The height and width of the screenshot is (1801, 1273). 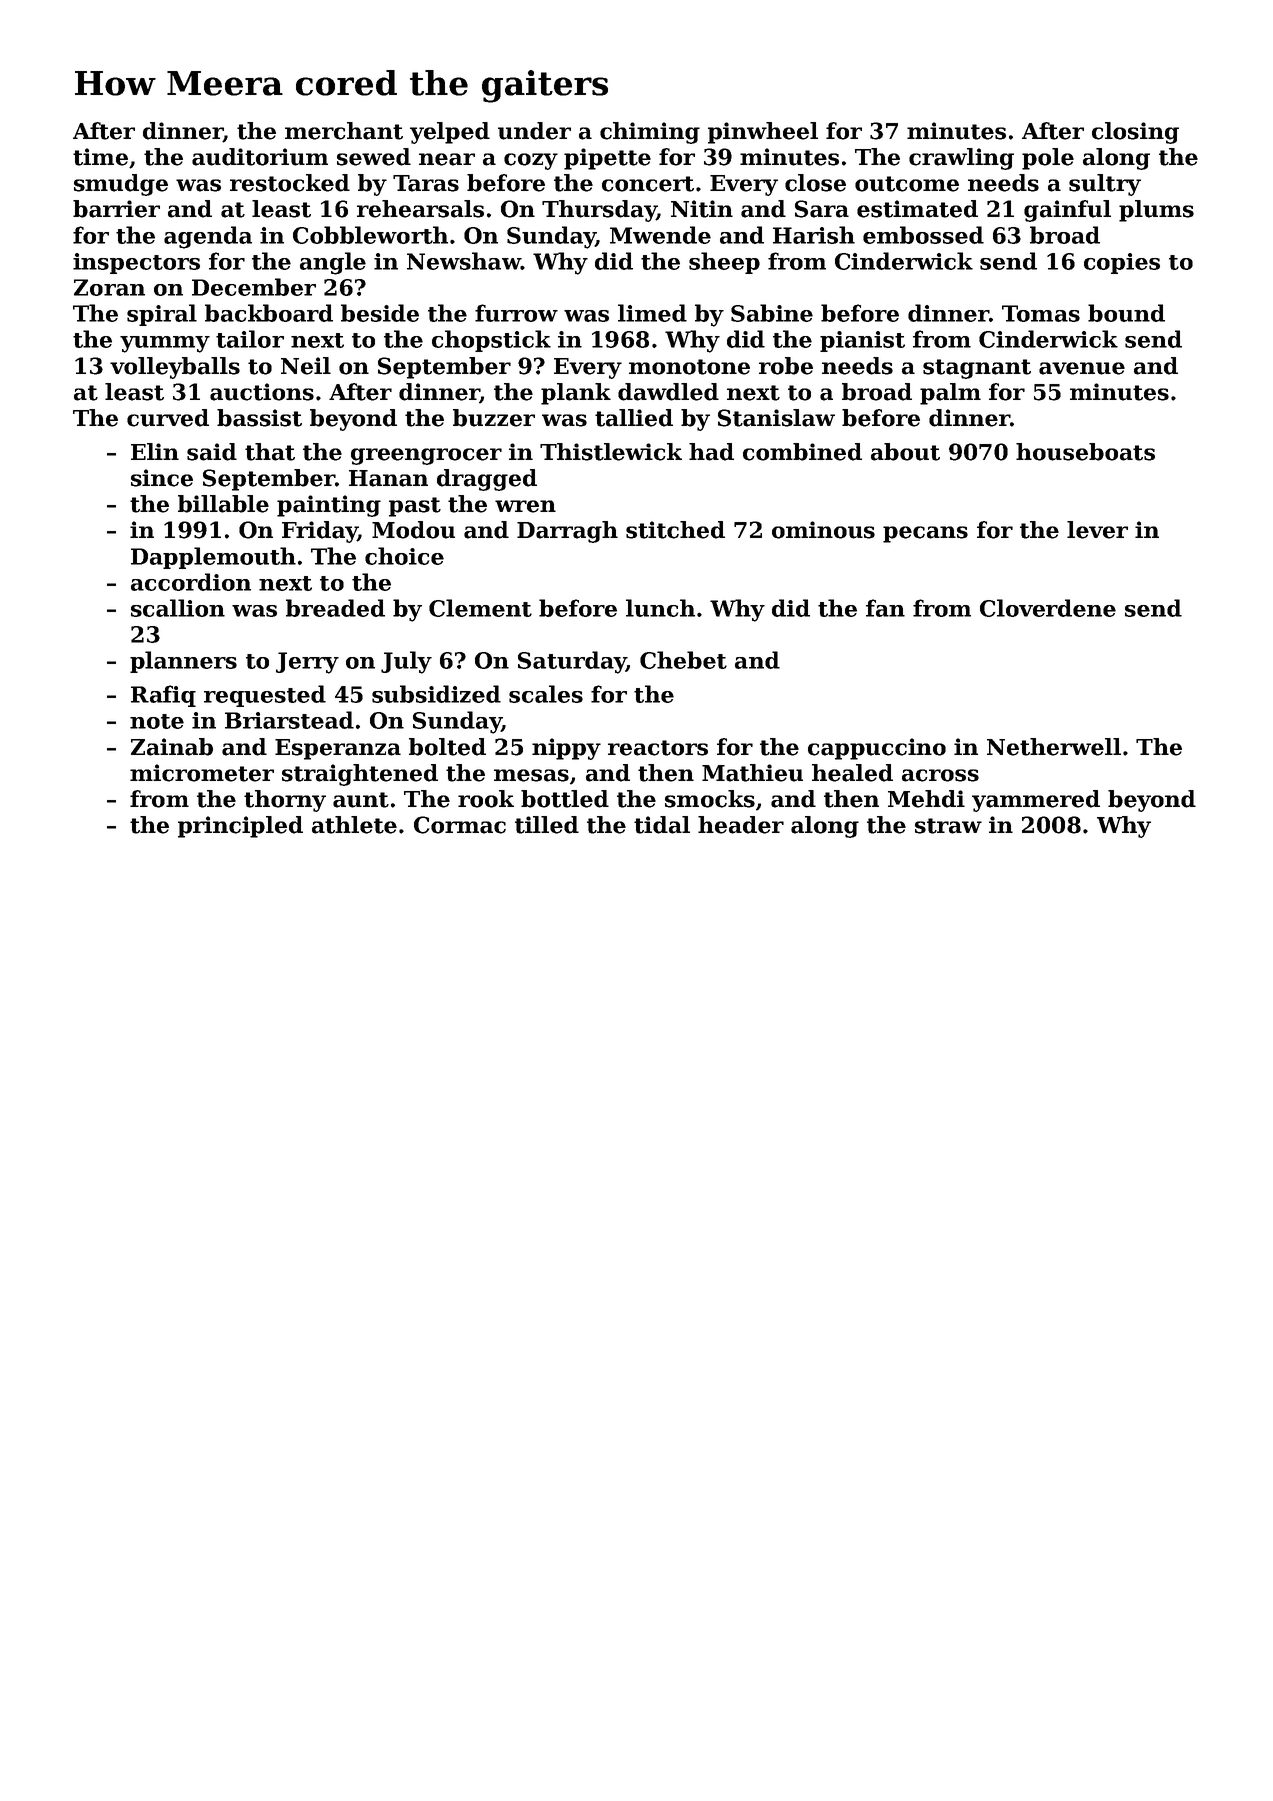 What do you see at coordinates (1085, 452) in the screenshot?
I see `houseboats` at bounding box center [1085, 452].
